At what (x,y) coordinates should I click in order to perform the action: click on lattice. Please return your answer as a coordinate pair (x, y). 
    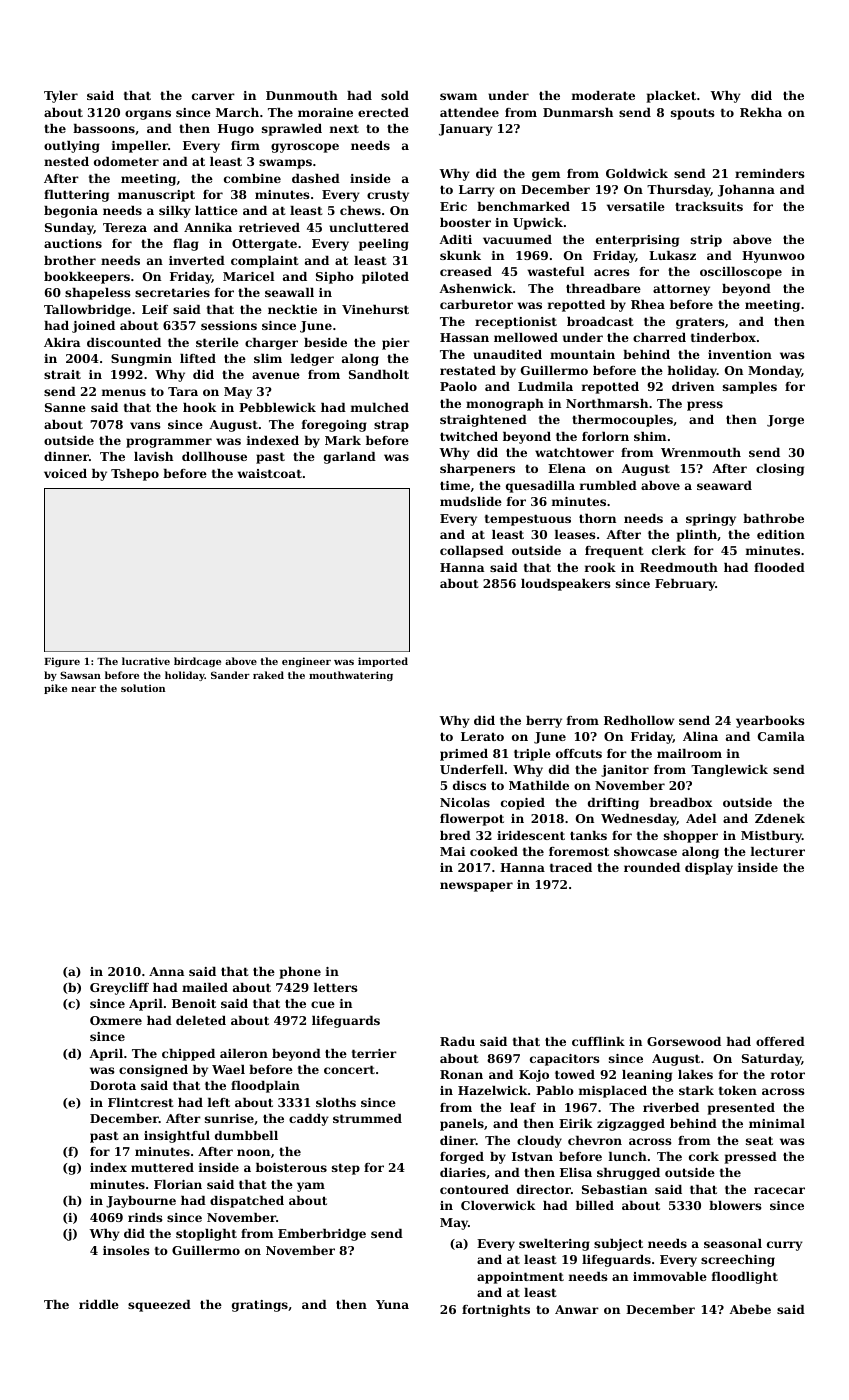
    Looking at the image, I should click on (216, 210).
